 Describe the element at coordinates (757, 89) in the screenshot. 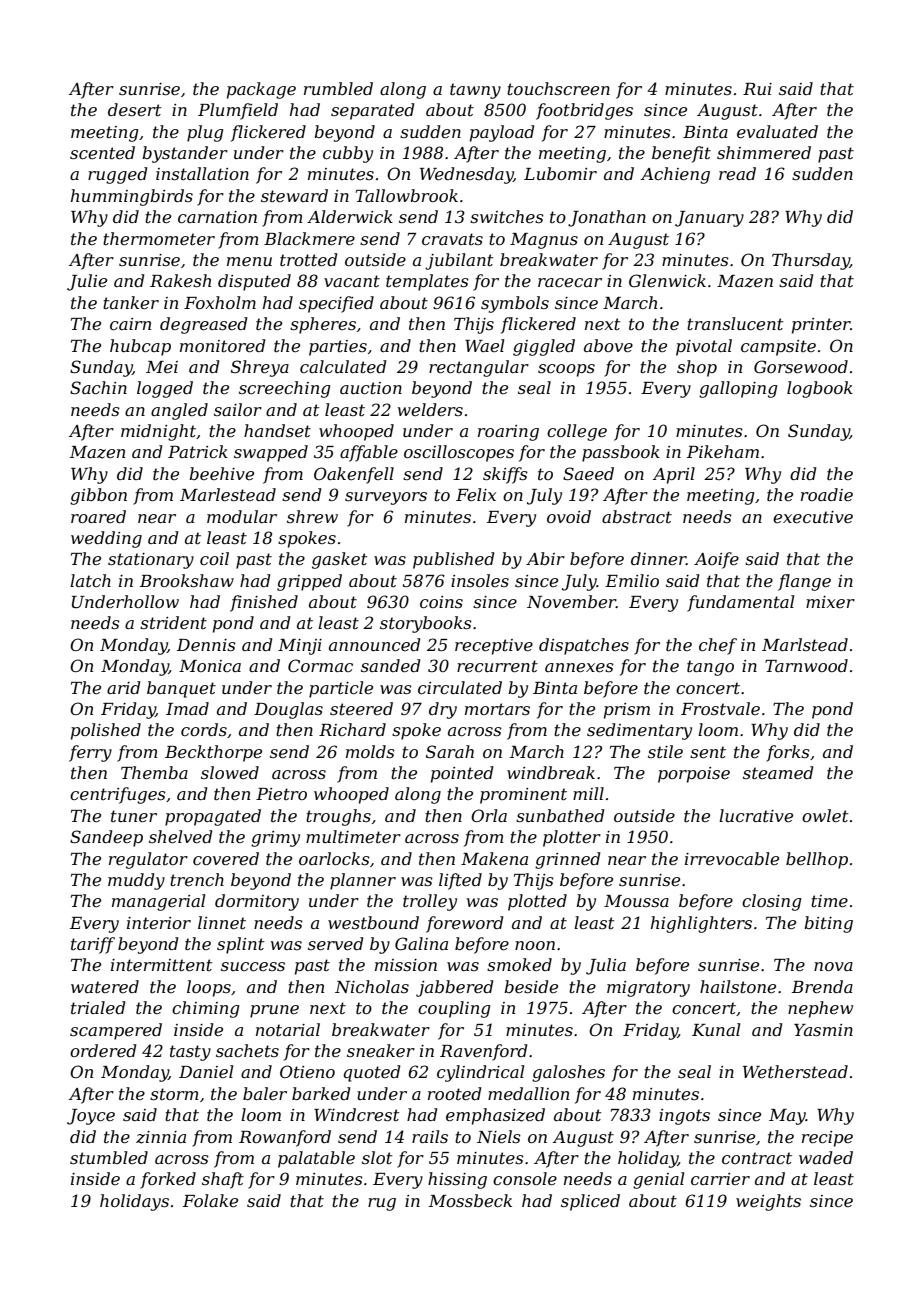

I see `Rui` at that location.
